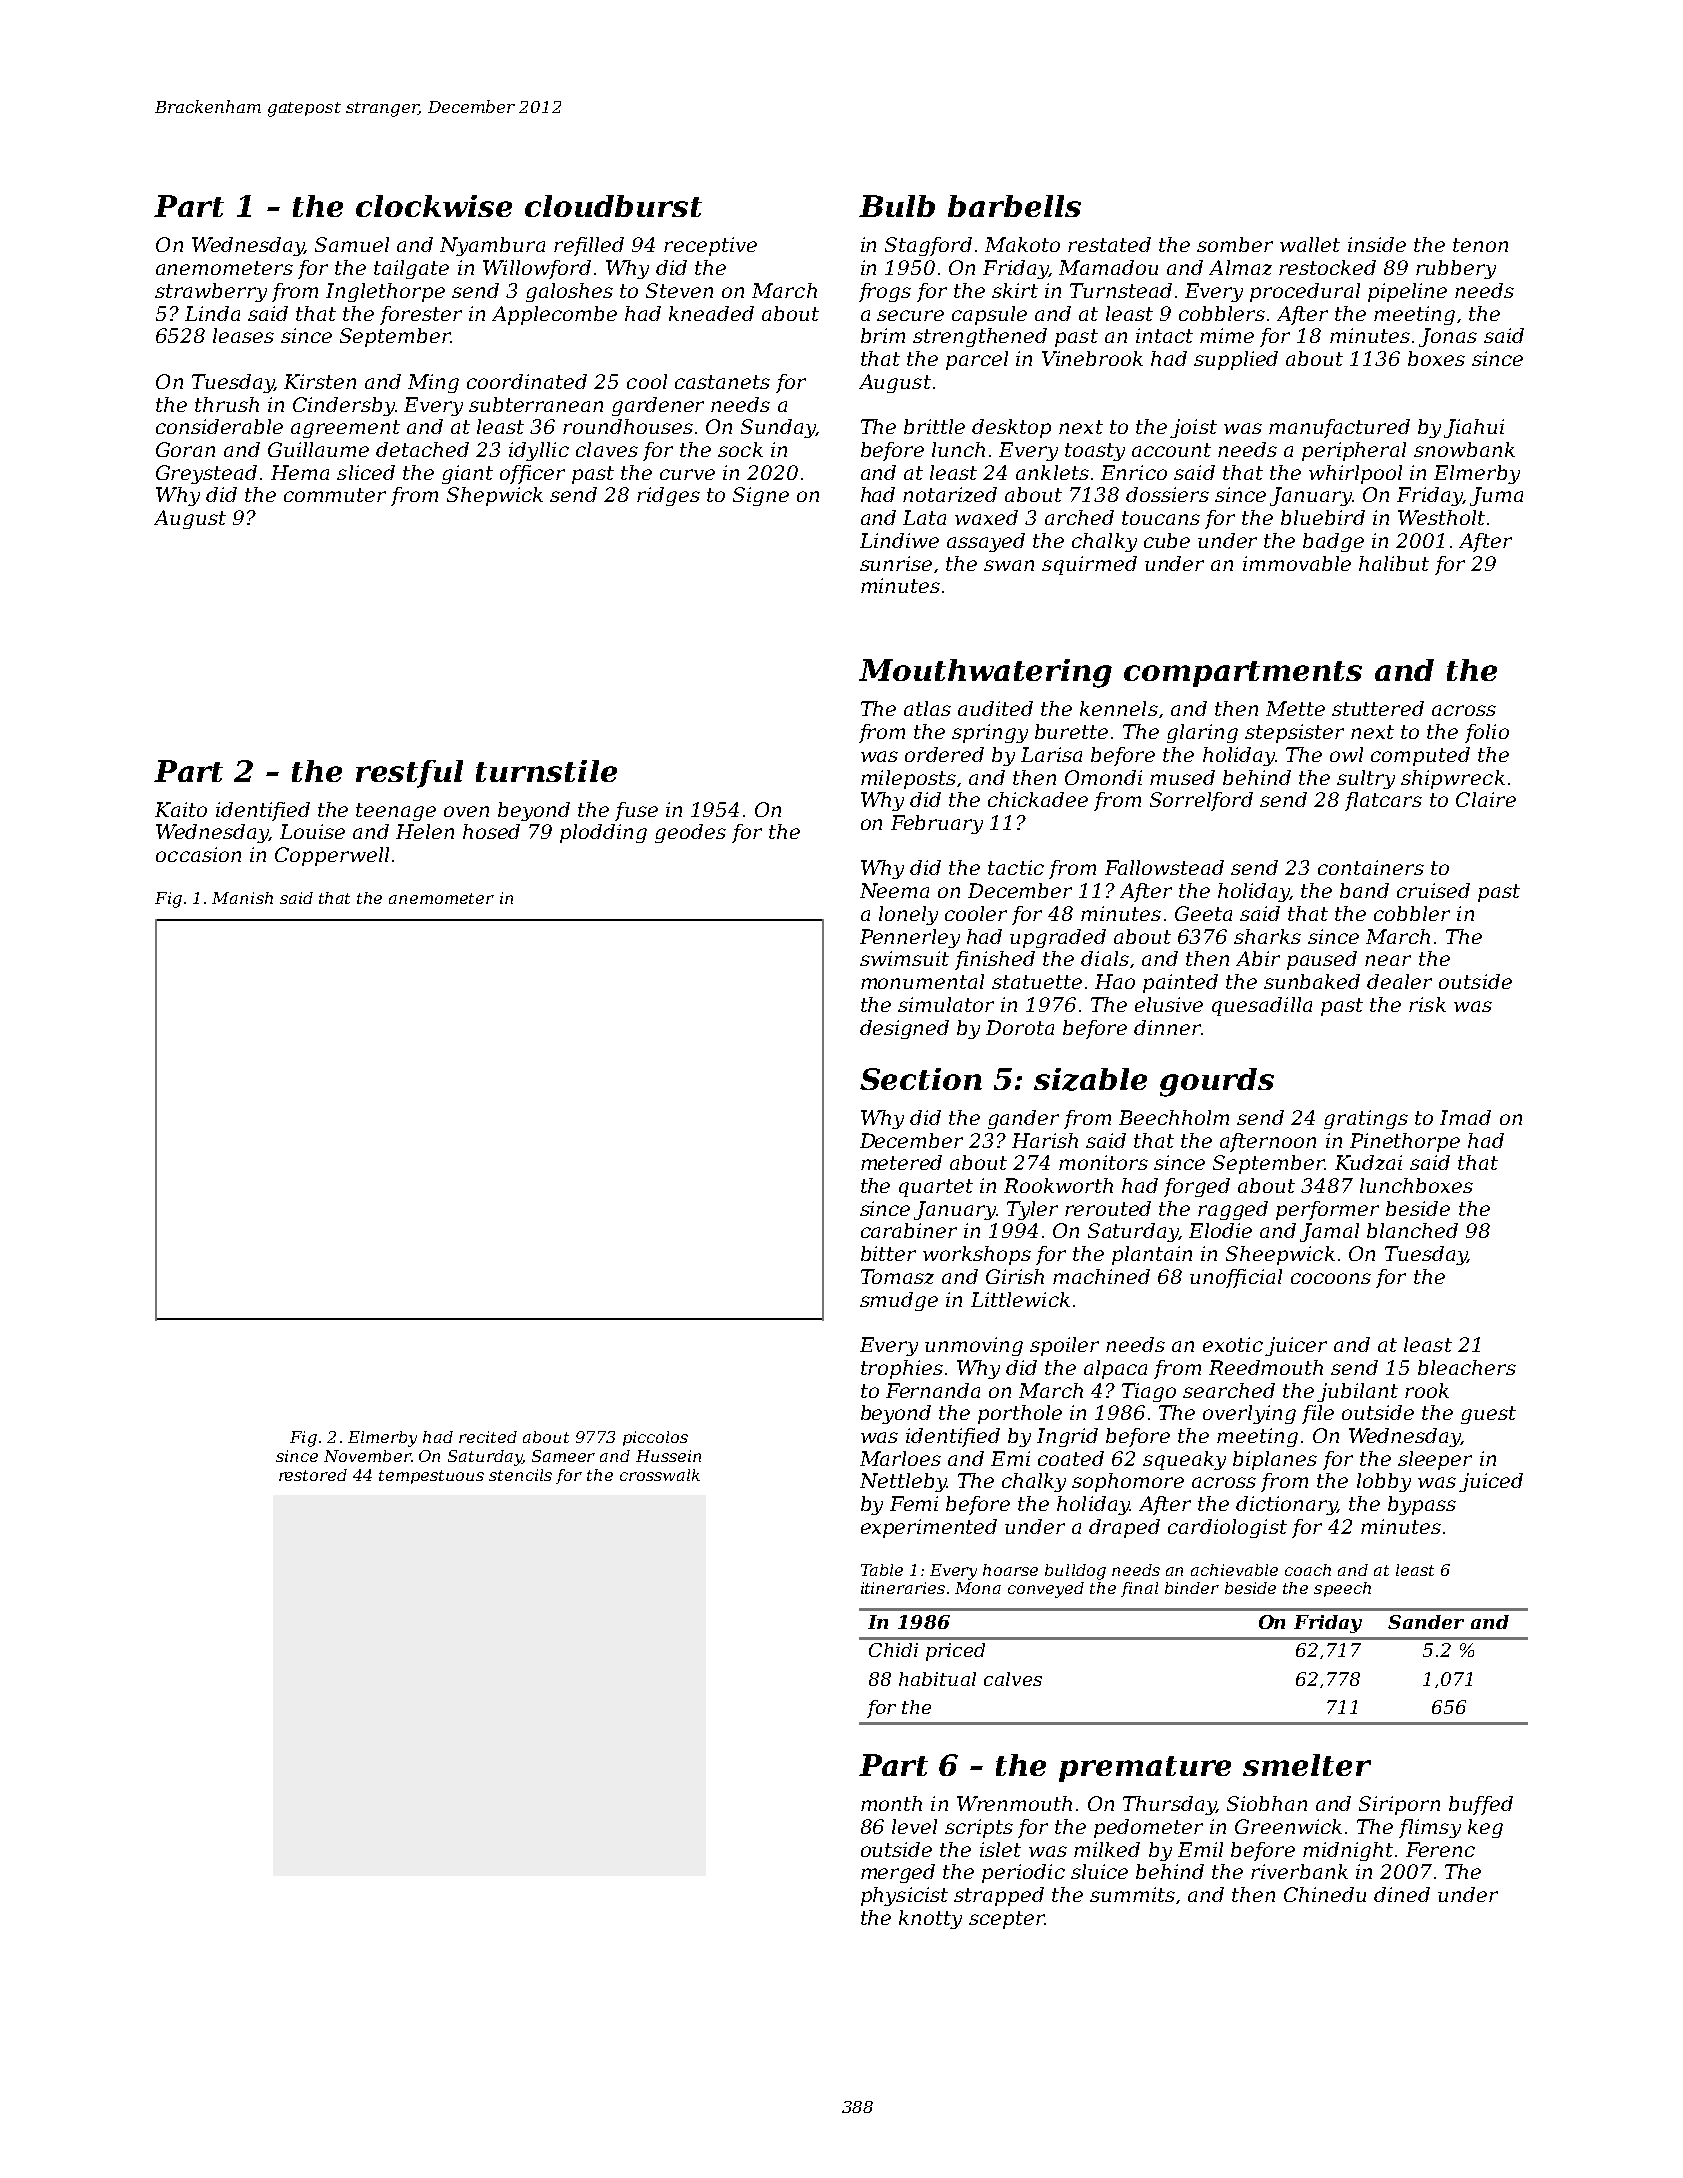 This image has width=1683, height=2178. I want to click on knotty, so click(930, 1919).
